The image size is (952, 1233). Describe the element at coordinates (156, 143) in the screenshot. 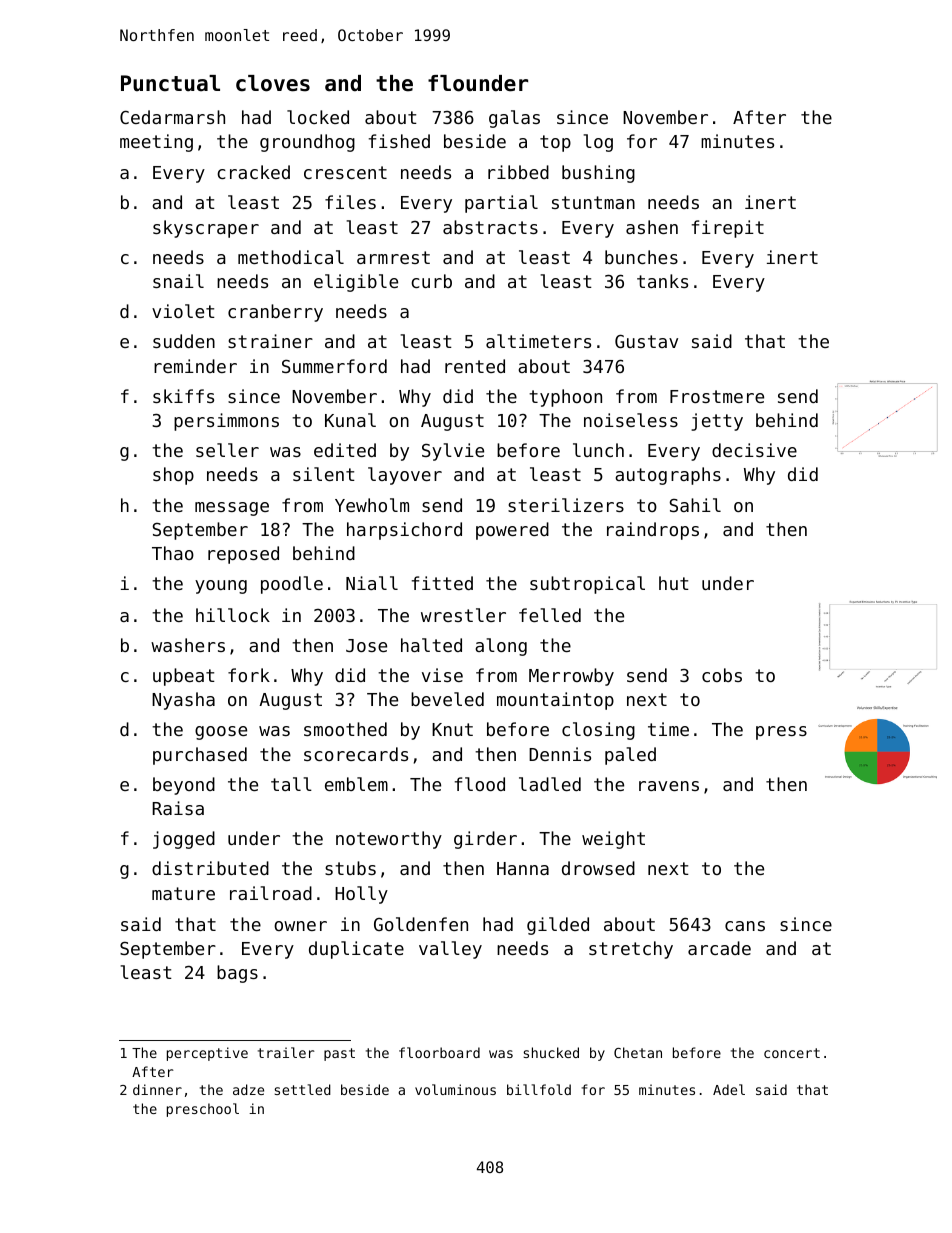

I see `meeting` at that location.
